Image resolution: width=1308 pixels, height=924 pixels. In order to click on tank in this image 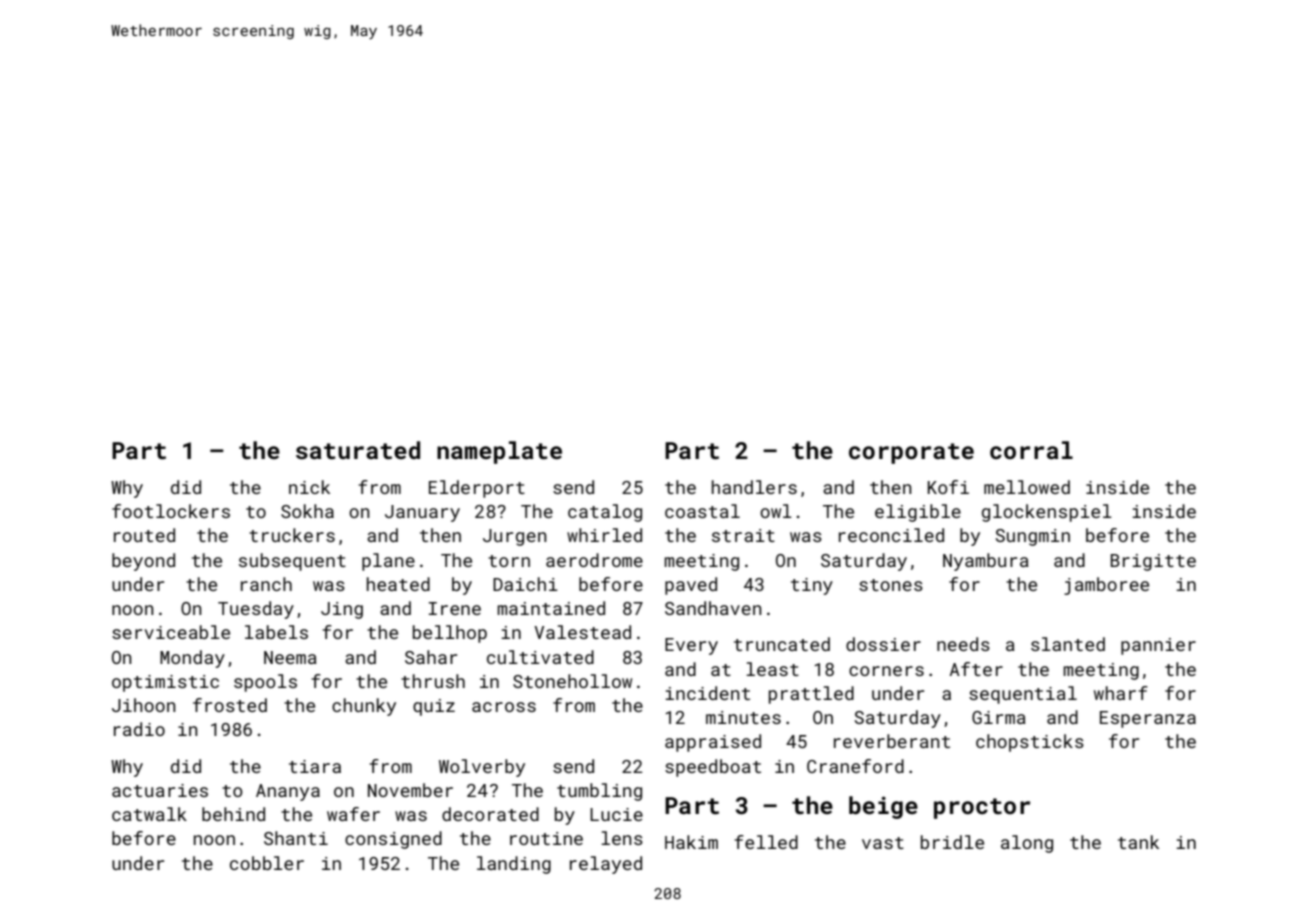, I will do `click(1138, 842)`.
